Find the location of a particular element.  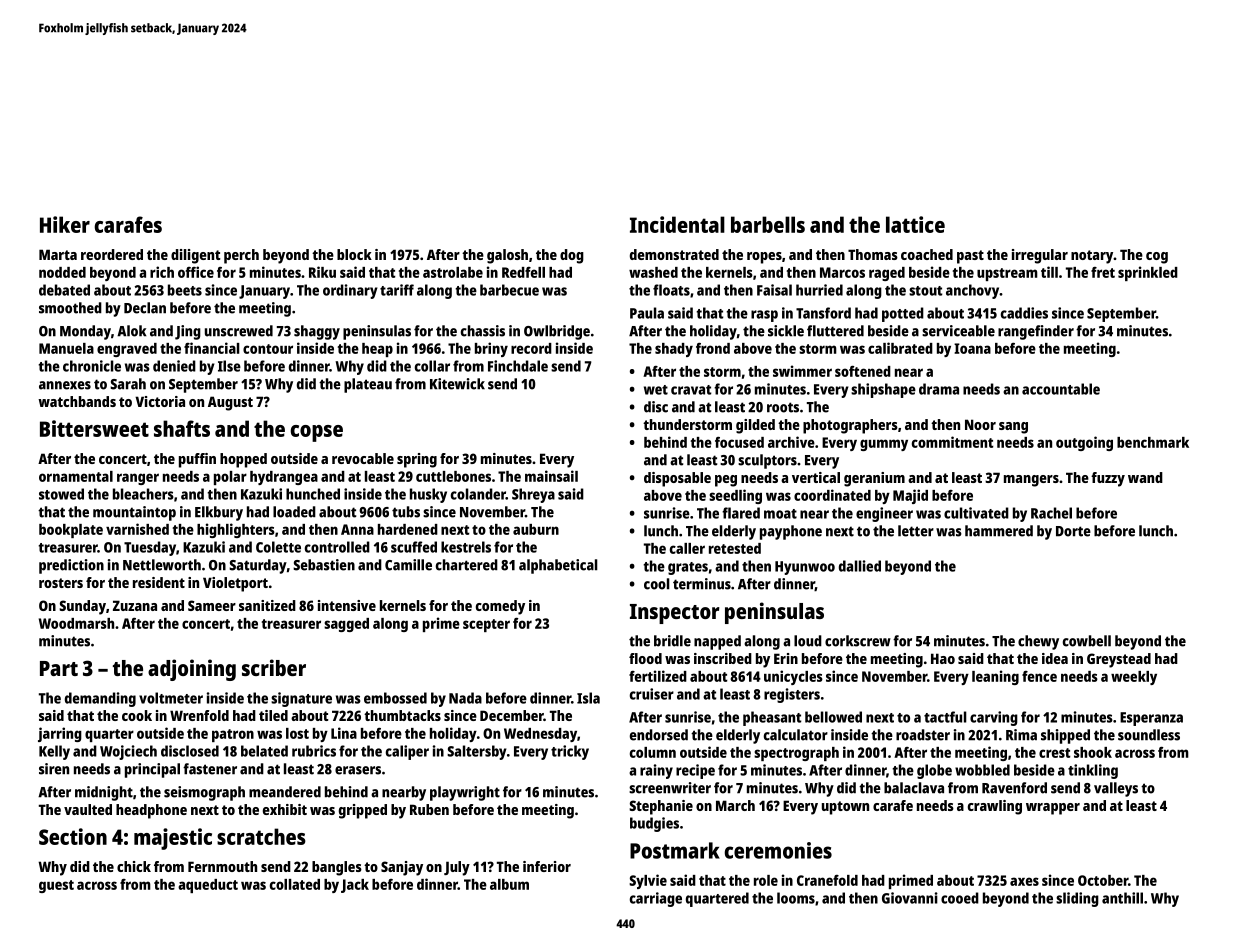

Manuela is located at coordinates (66, 348).
